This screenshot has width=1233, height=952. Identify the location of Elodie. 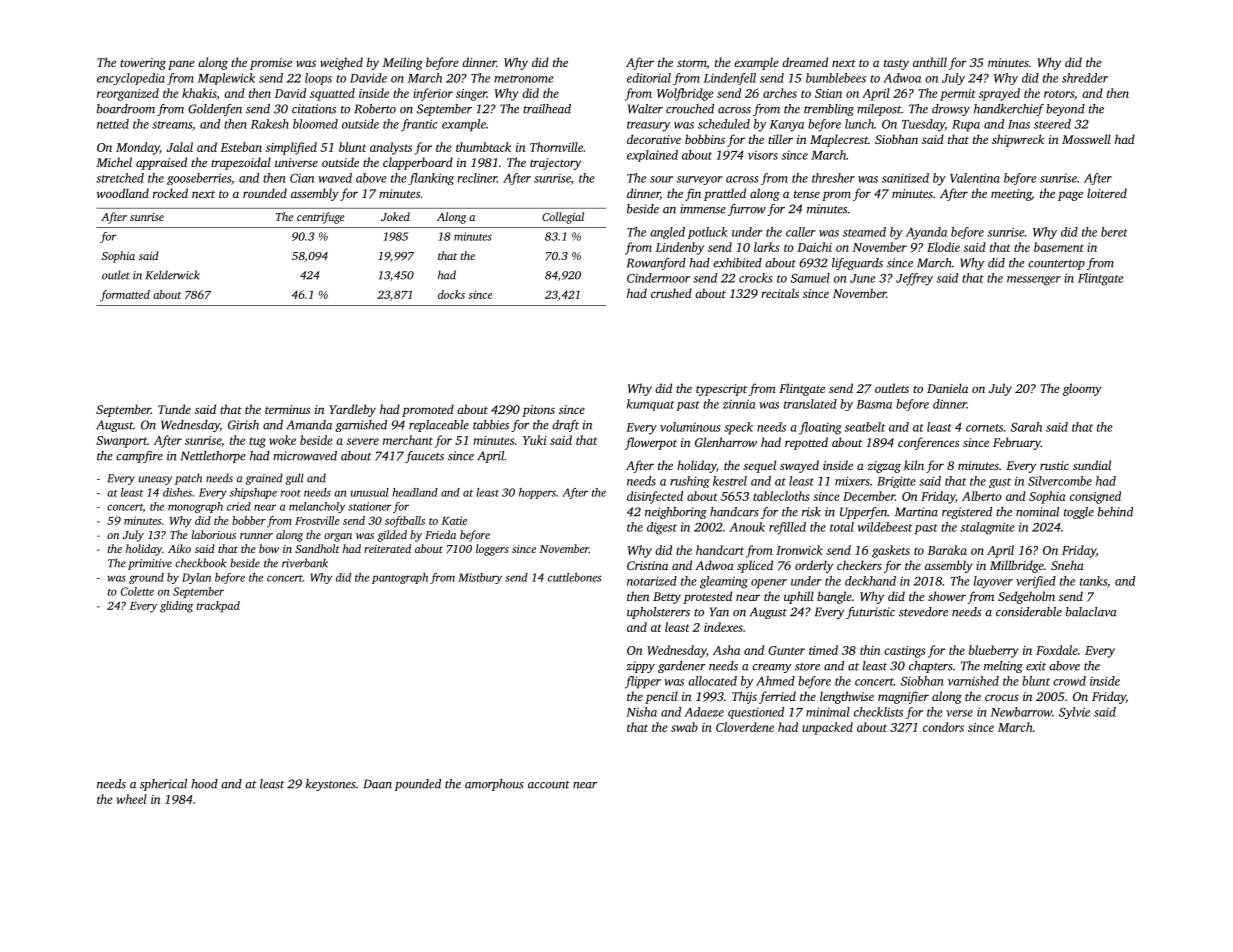
(943, 247).
